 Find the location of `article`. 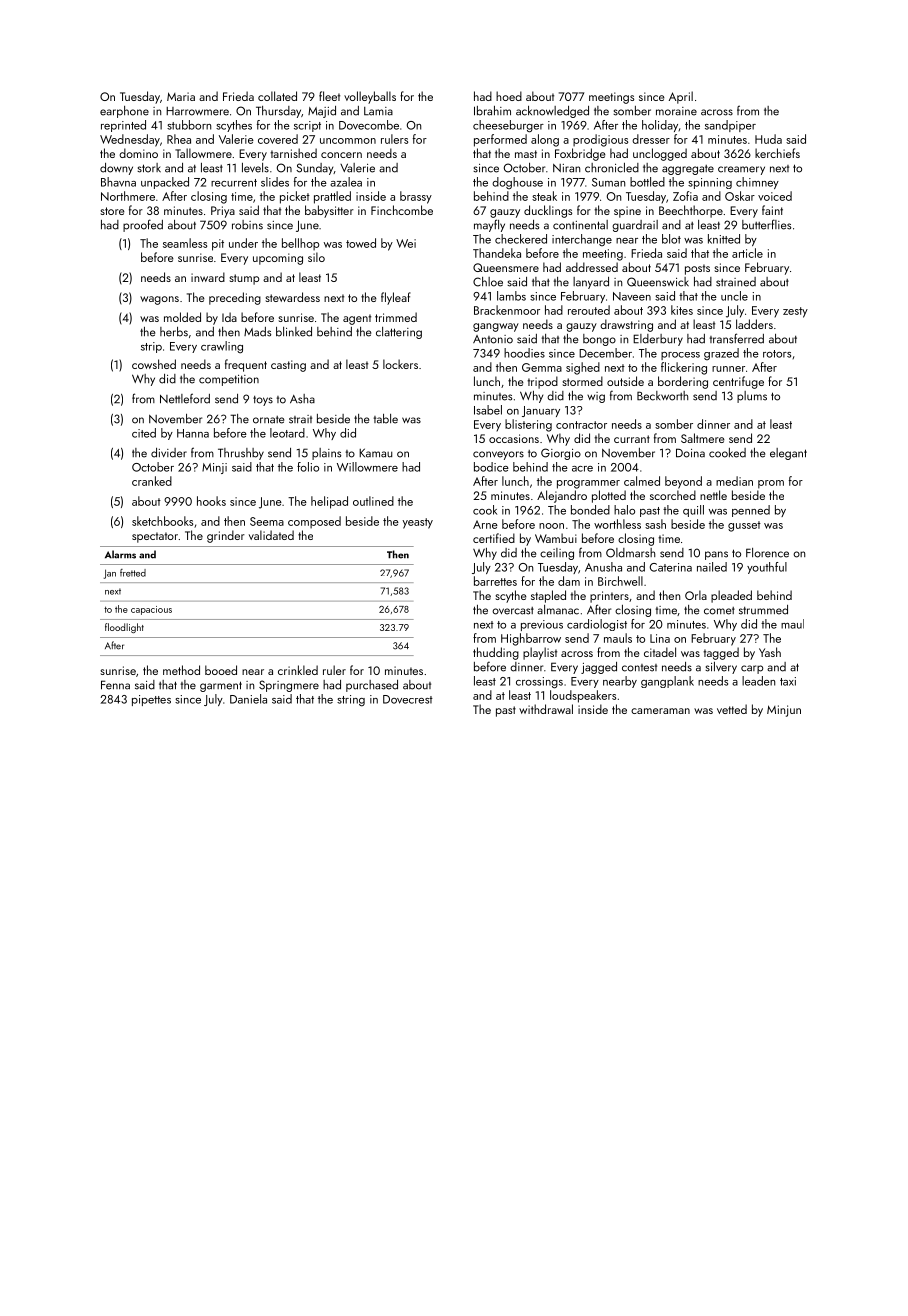

article is located at coordinates (747, 253).
